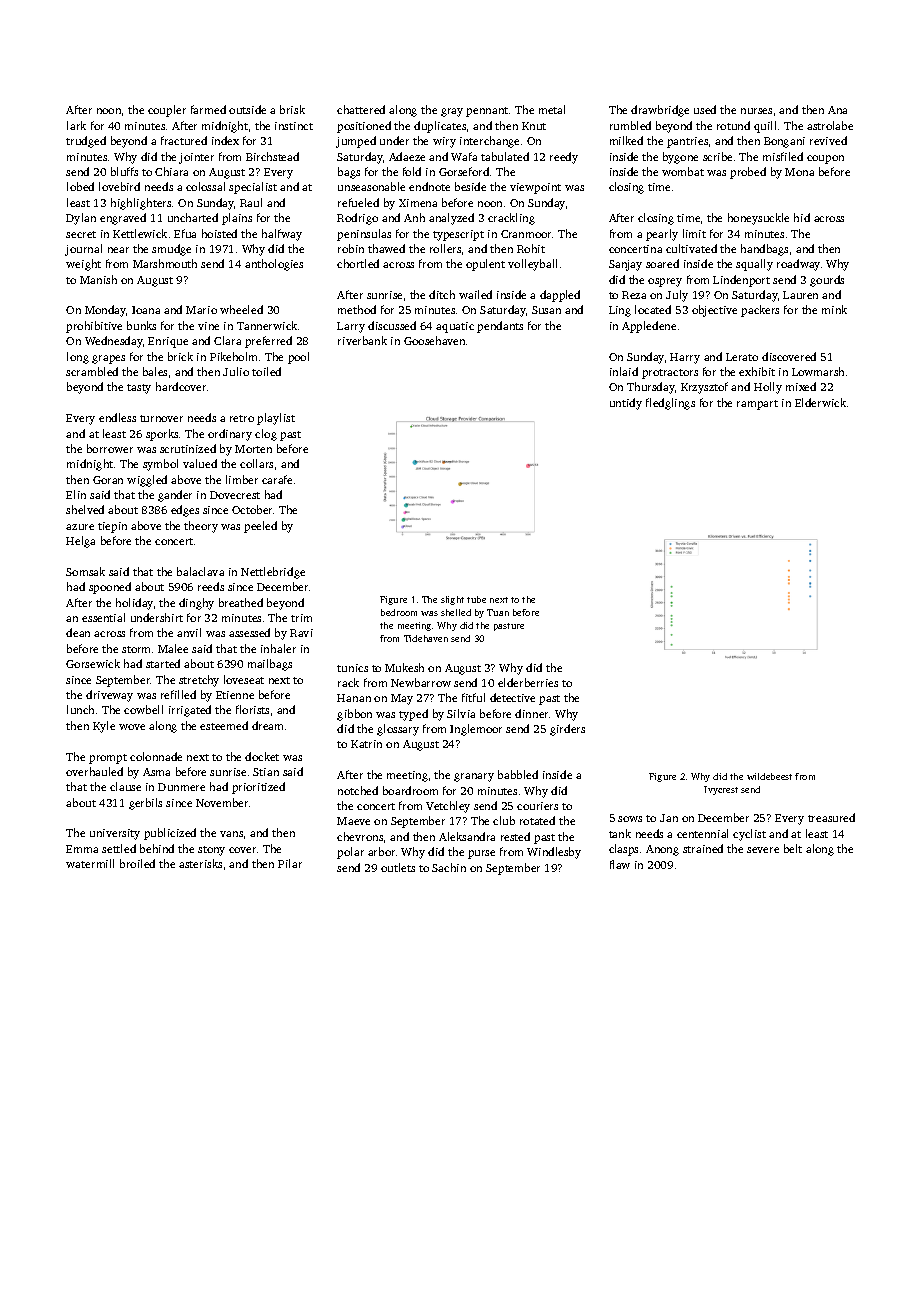 The width and height of the screenshot is (924, 1308). I want to click on Lowmarsh, so click(818, 371).
